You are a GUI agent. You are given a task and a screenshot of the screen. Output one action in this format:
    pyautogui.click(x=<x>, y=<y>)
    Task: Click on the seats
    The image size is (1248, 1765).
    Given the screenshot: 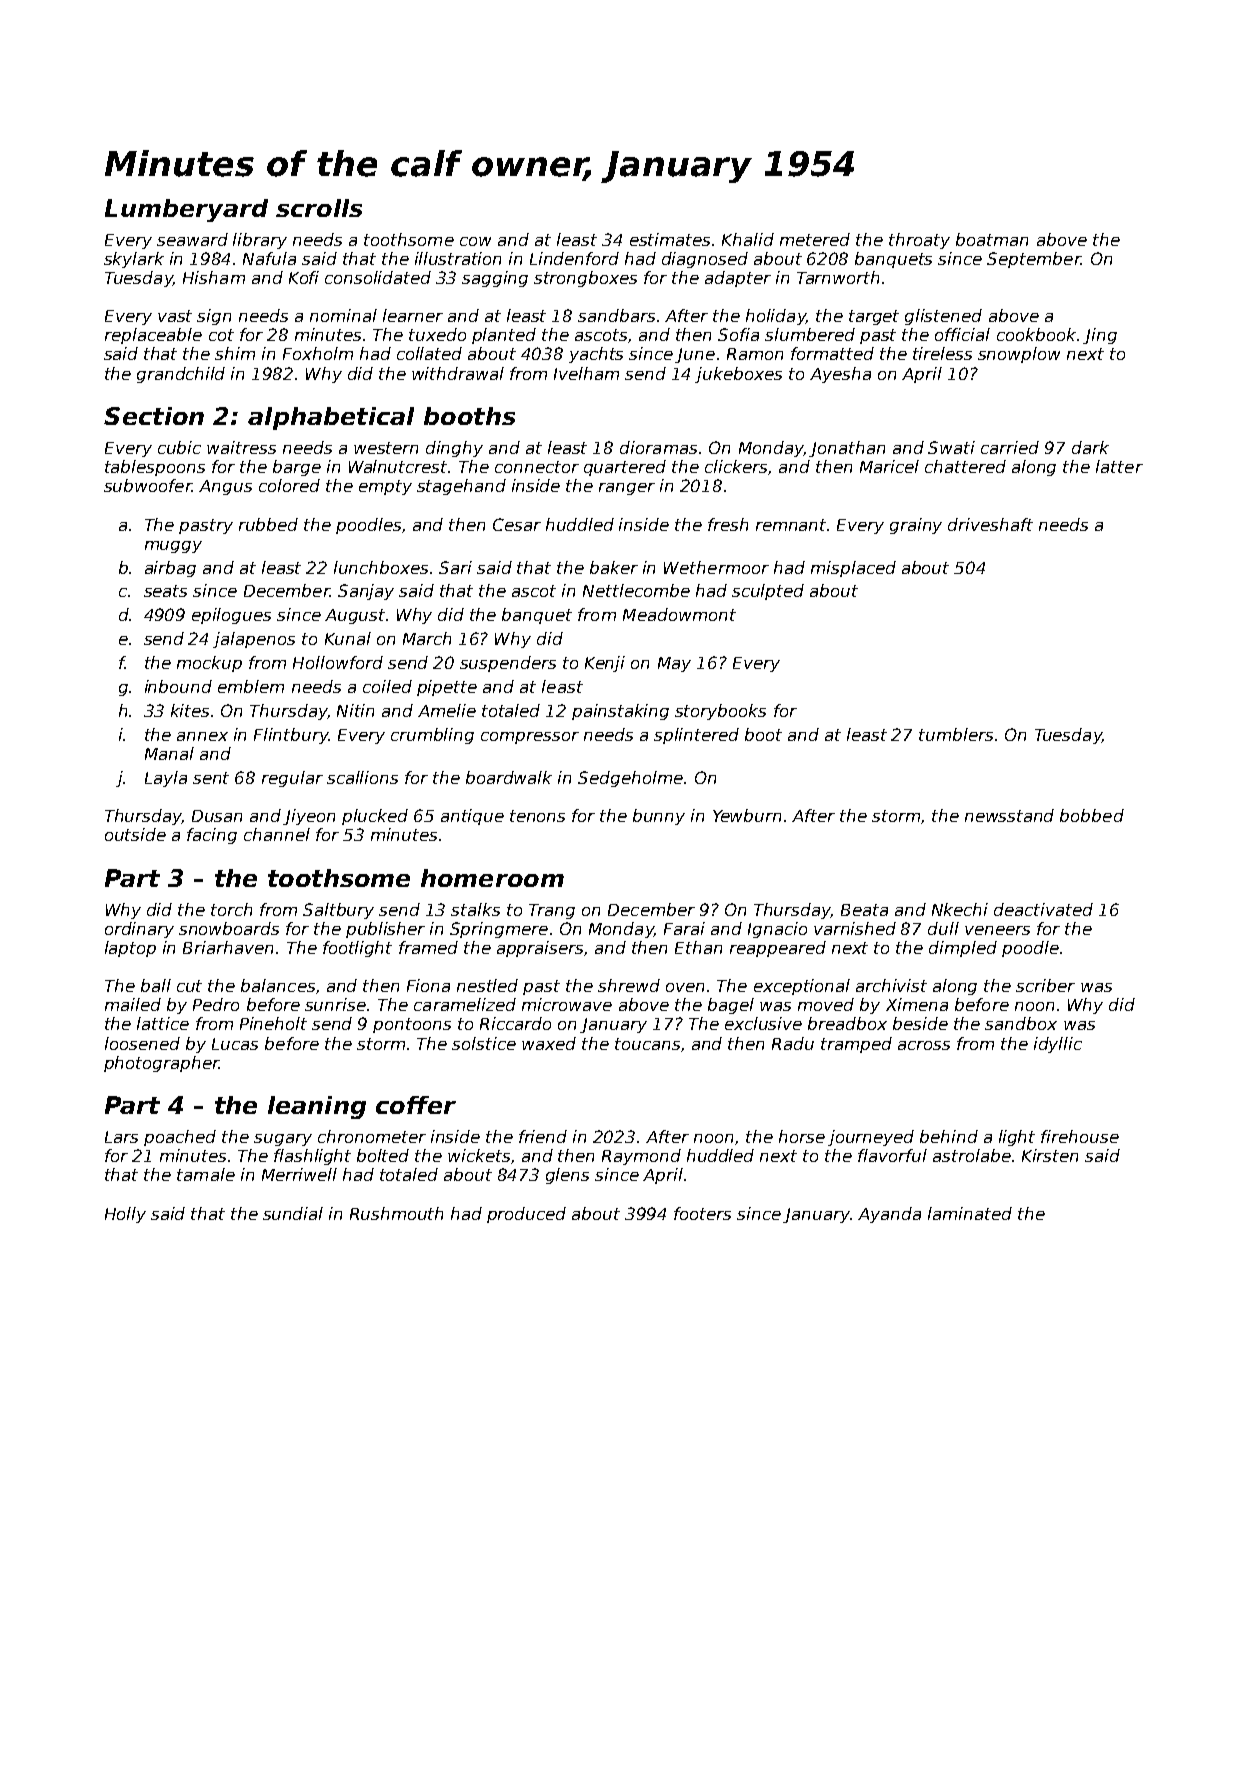 What is the action you would take?
    pyautogui.click(x=165, y=591)
